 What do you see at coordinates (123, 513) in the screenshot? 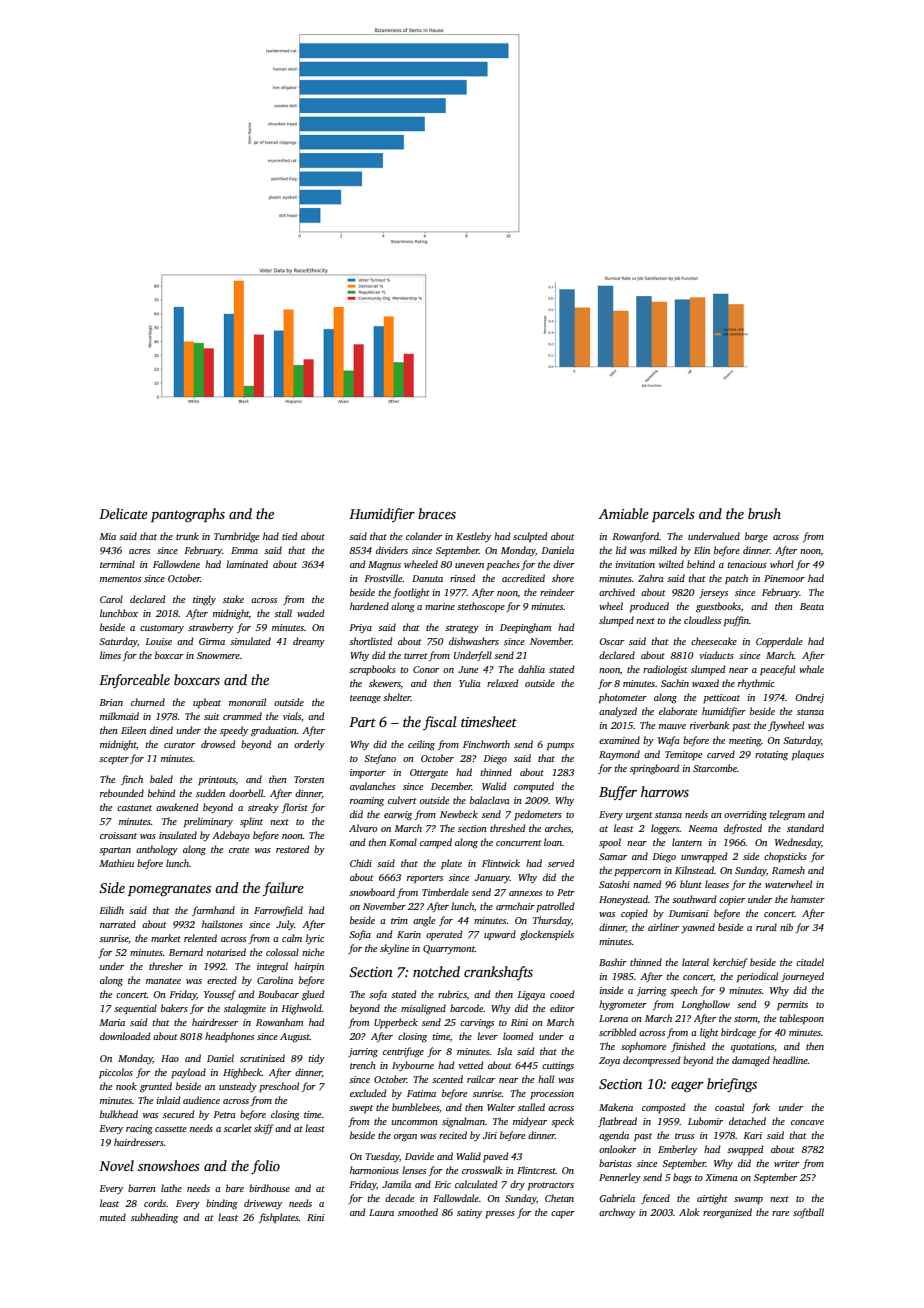
I see `Delicate` at bounding box center [123, 513].
